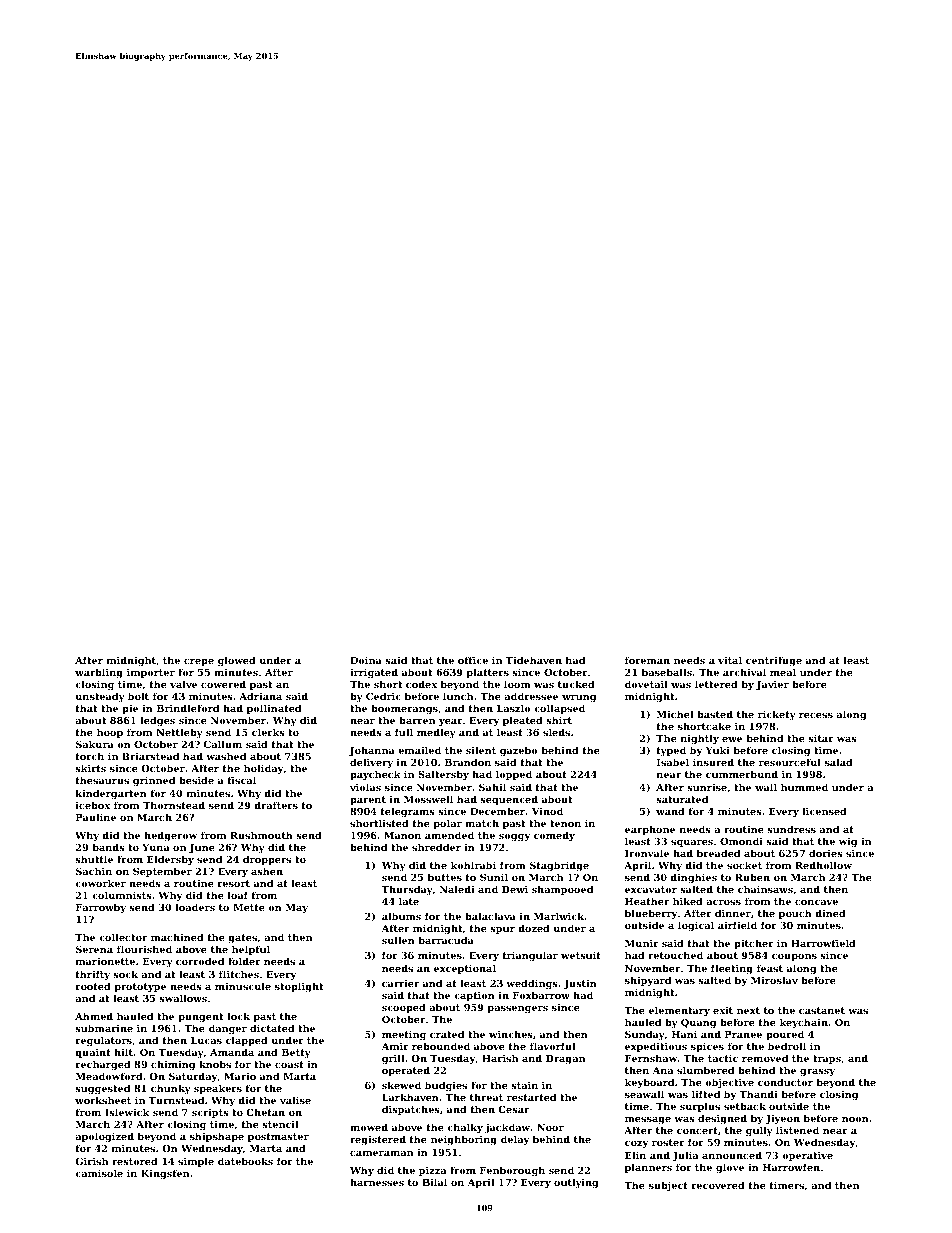 The image size is (952, 1233). I want to click on Miroslav, so click(774, 980).
